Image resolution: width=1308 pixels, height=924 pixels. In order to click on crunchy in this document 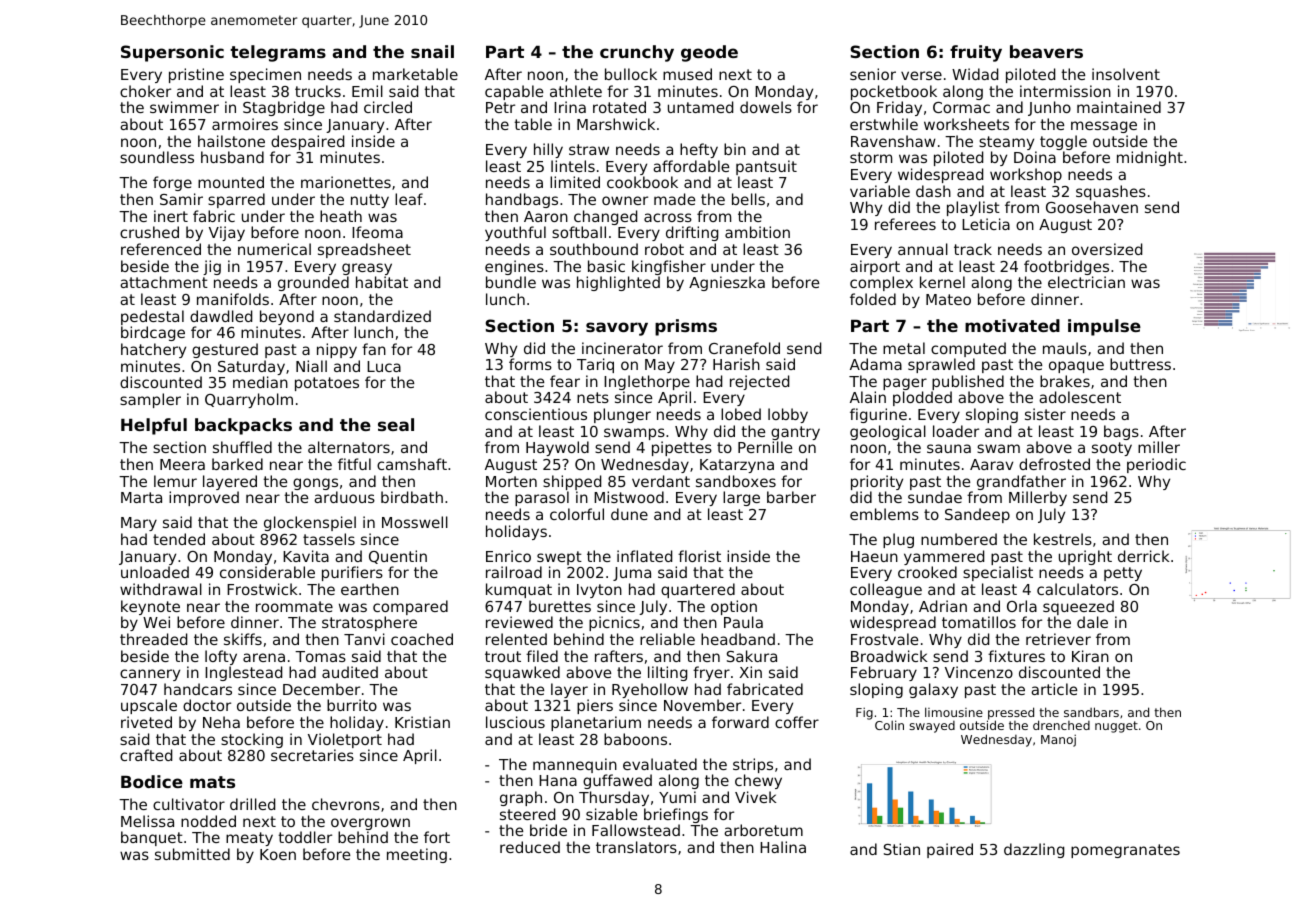, I will do `click(637, 53)`.
